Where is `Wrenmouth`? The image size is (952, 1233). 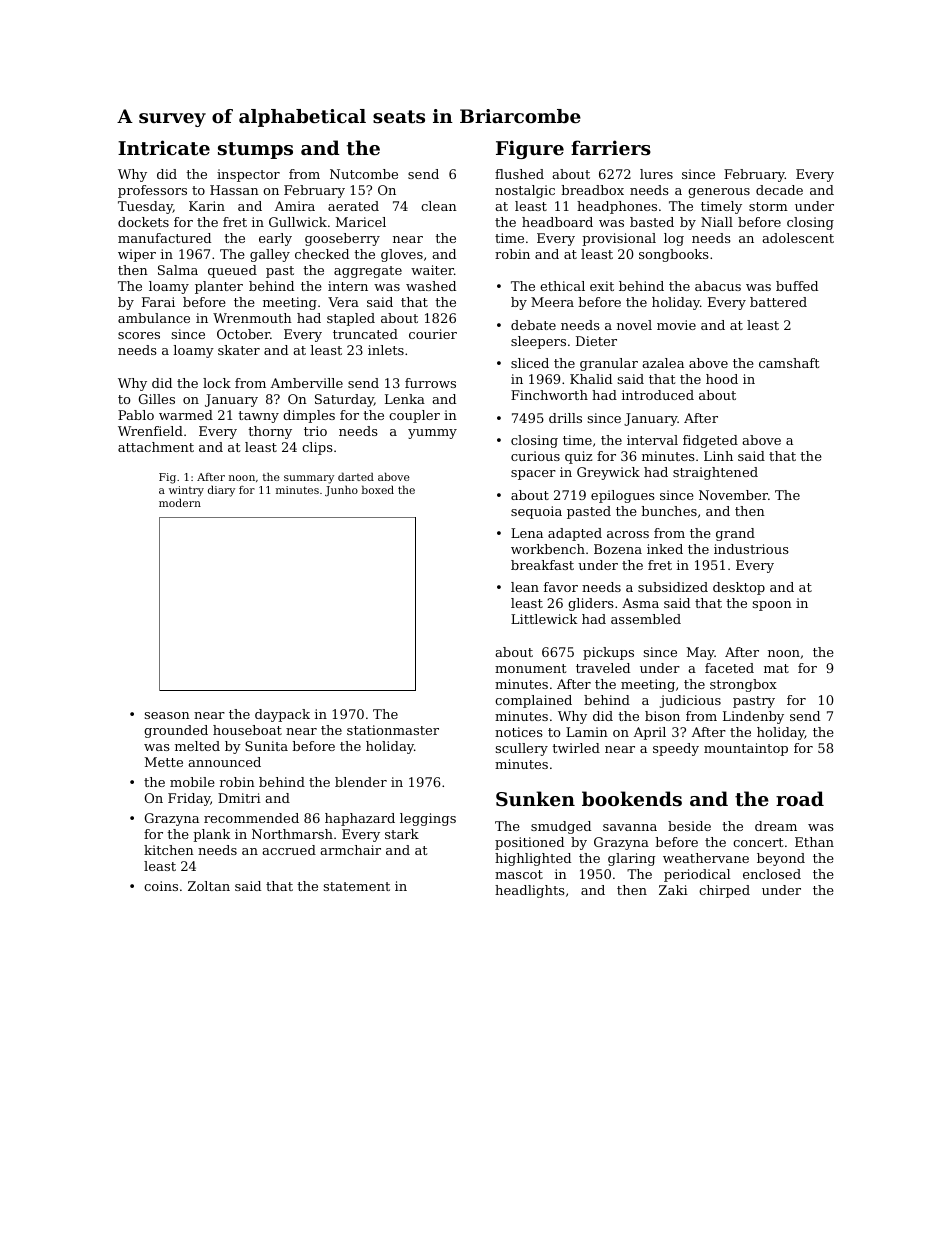
Wrenmouth is located at coordinates (252, 318).
